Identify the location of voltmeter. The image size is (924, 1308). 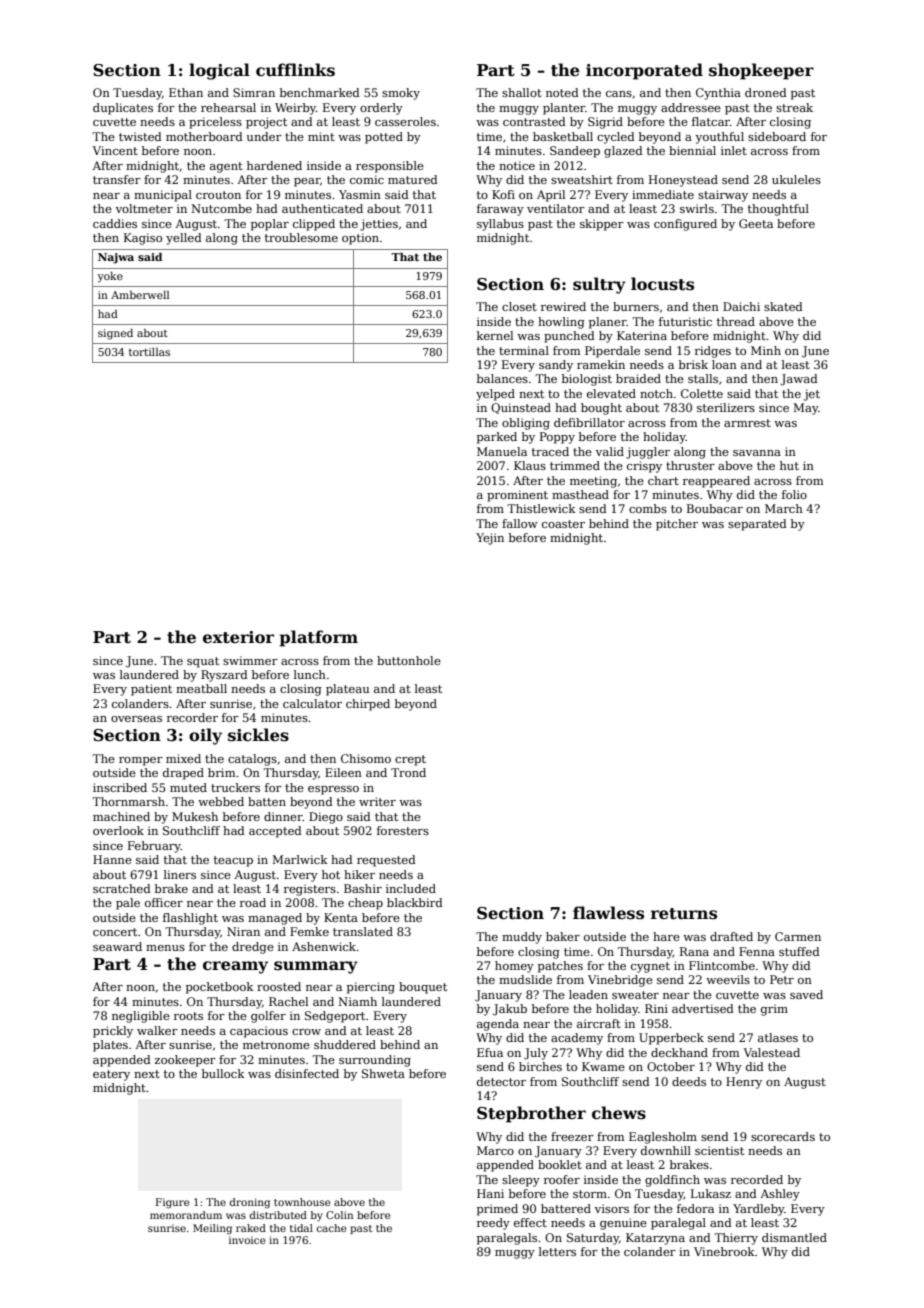
(144, 208).
